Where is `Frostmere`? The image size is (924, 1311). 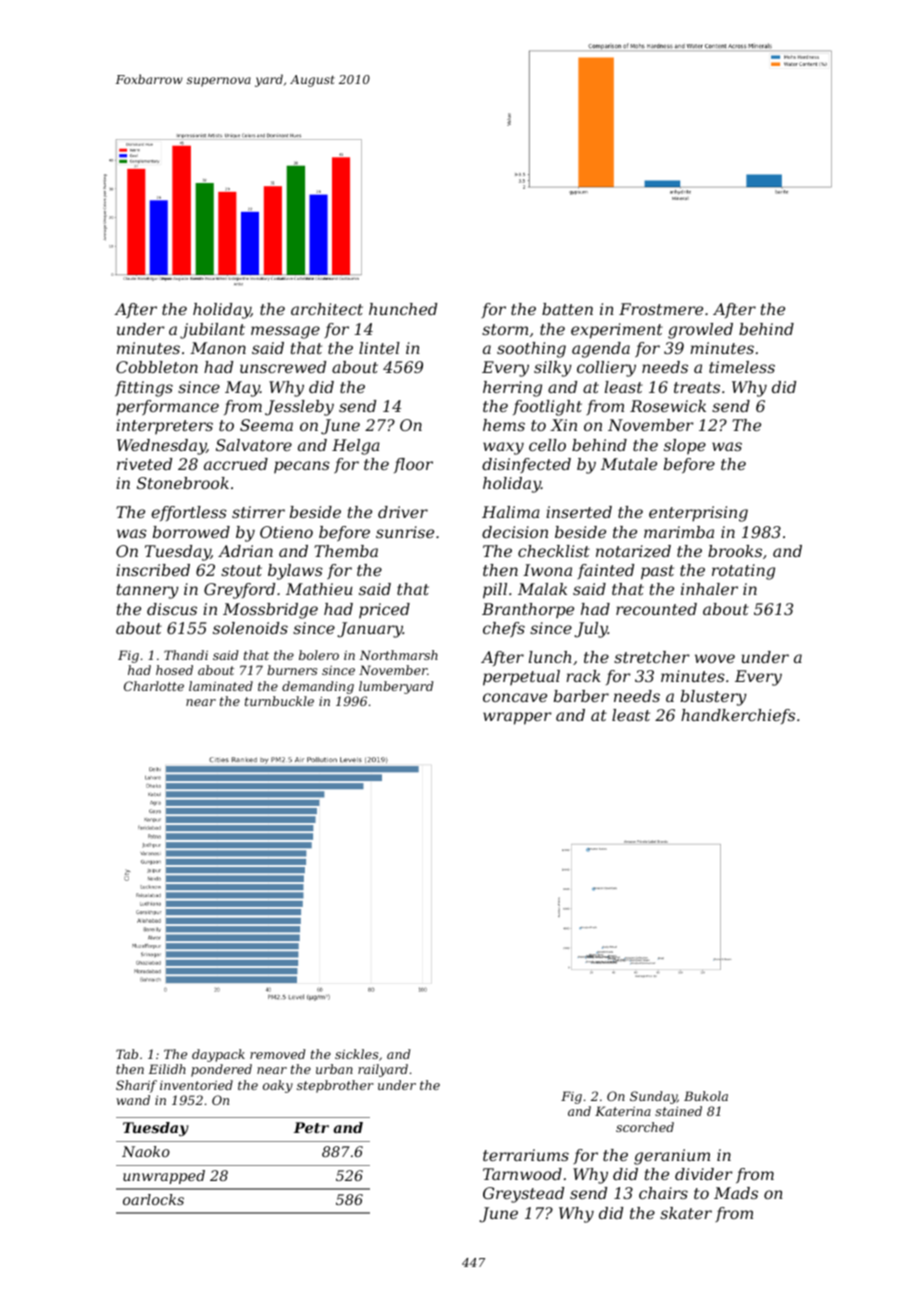
Frostmere is located at coordinates (661, 309).
